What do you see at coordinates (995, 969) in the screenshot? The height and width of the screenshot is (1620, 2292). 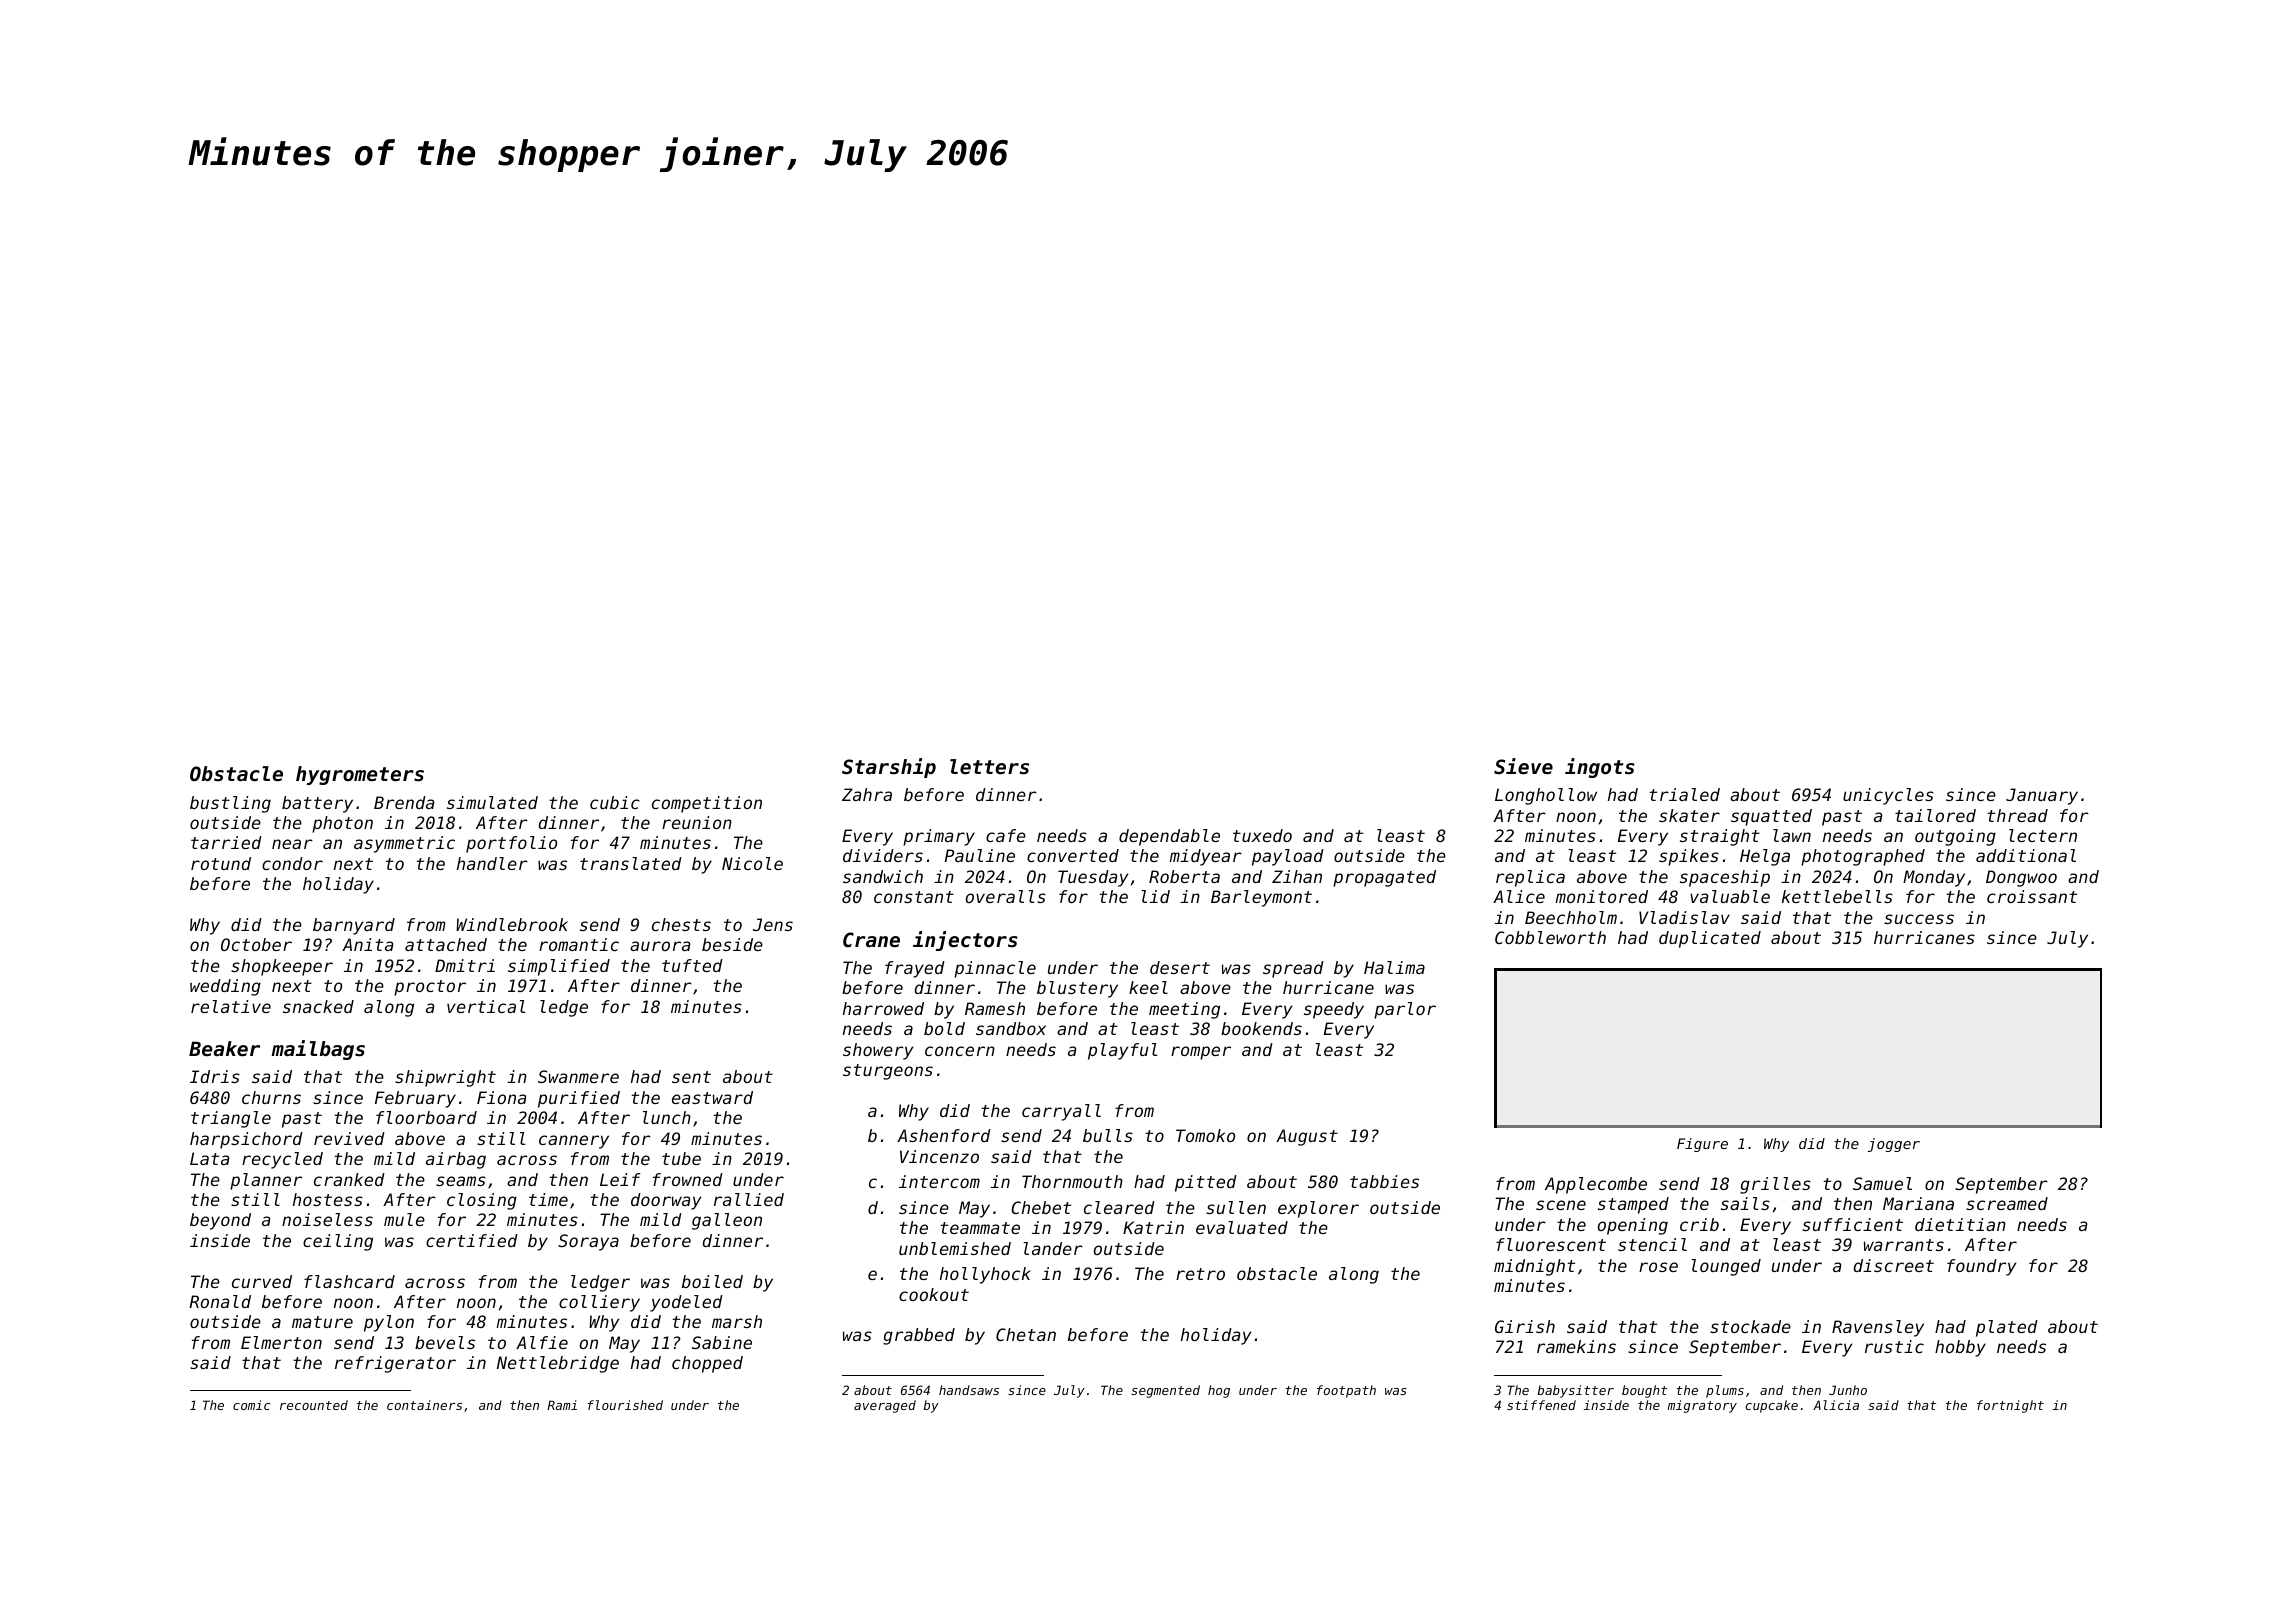 I see `pinnacle` at bounding box center [995, 969].
